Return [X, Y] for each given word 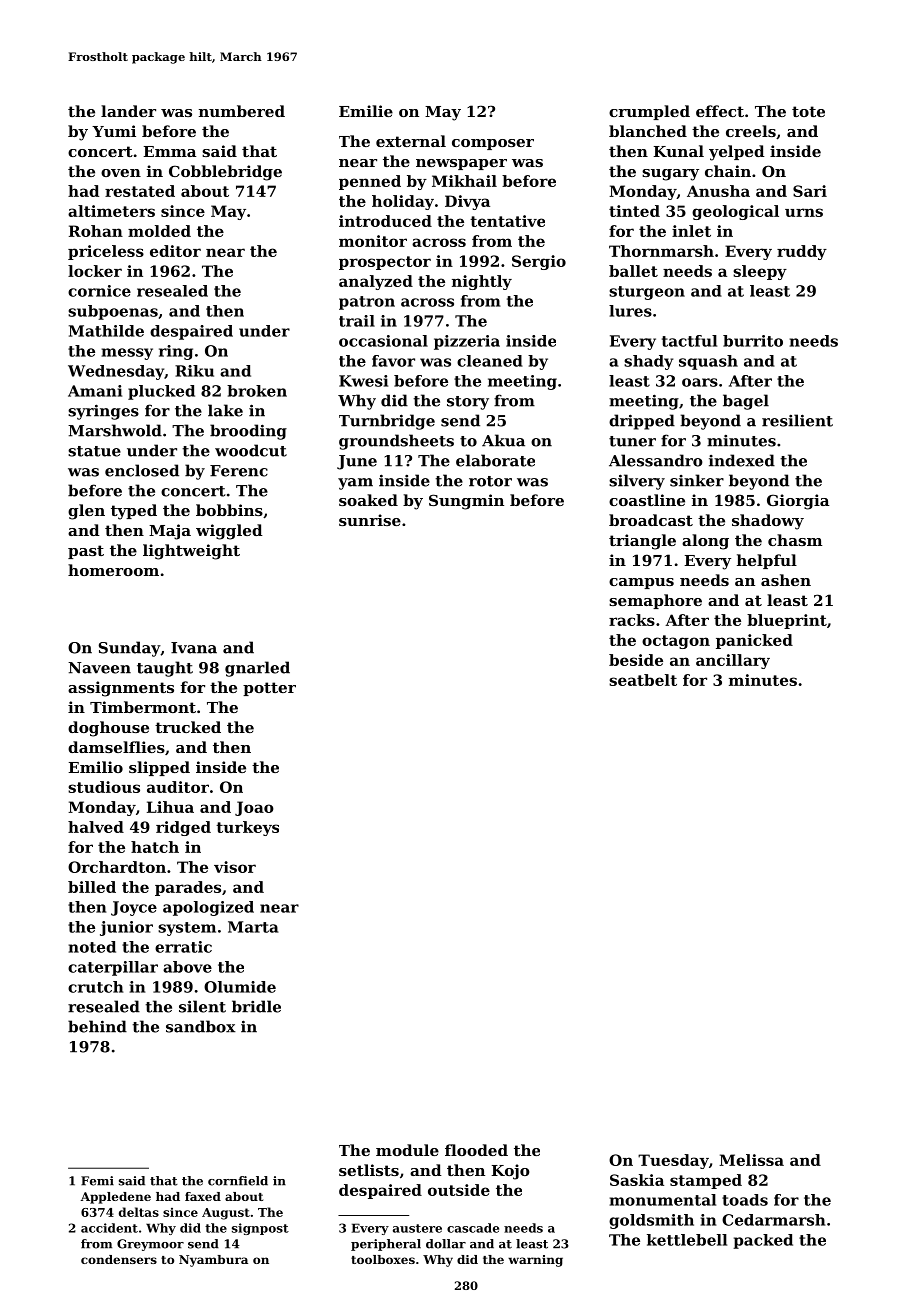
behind [97, 1026]
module [407, 1150]
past [86, 552]
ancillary [733, 661]
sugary [670, 175]
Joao [254, 808]
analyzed [376, 282]
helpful [767, 561]
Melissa [751, 1160]
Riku [194, 371]
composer [493, 144]
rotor [490, 481]
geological [735, 212]
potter [269, 689]
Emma [169, 151]
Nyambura [213, 1261]
